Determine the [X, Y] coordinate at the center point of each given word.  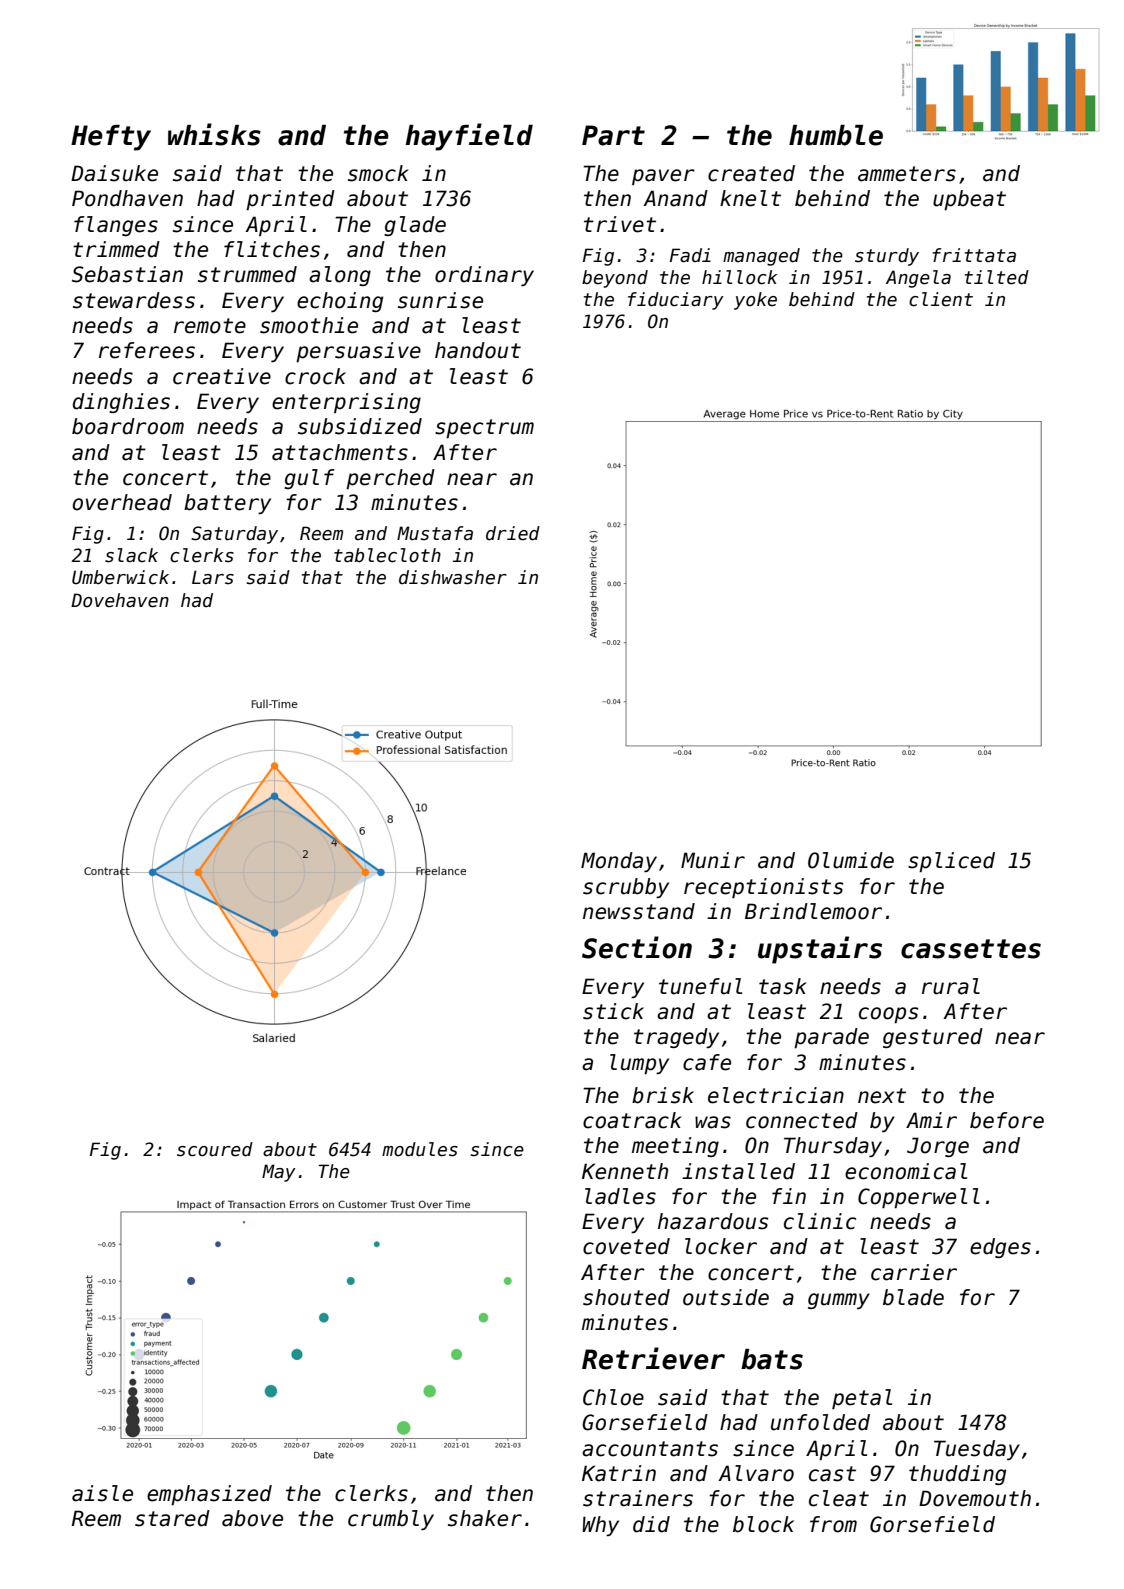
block [763, 1524]
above [252, 1518]
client [941, 299]
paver [663, 177]
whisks [214, 134]
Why [600, 1526]
